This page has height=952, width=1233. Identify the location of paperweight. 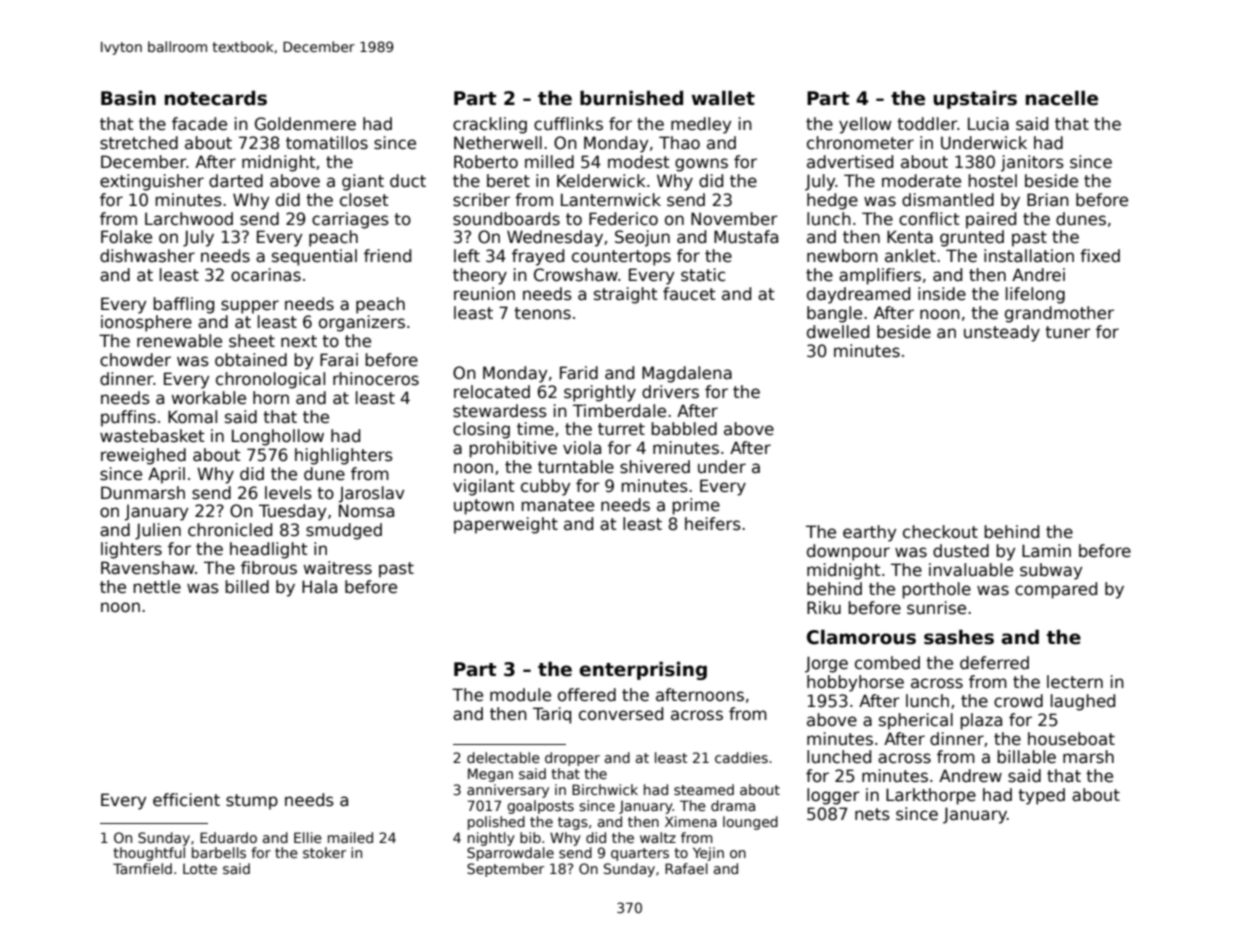
(506, 525).
